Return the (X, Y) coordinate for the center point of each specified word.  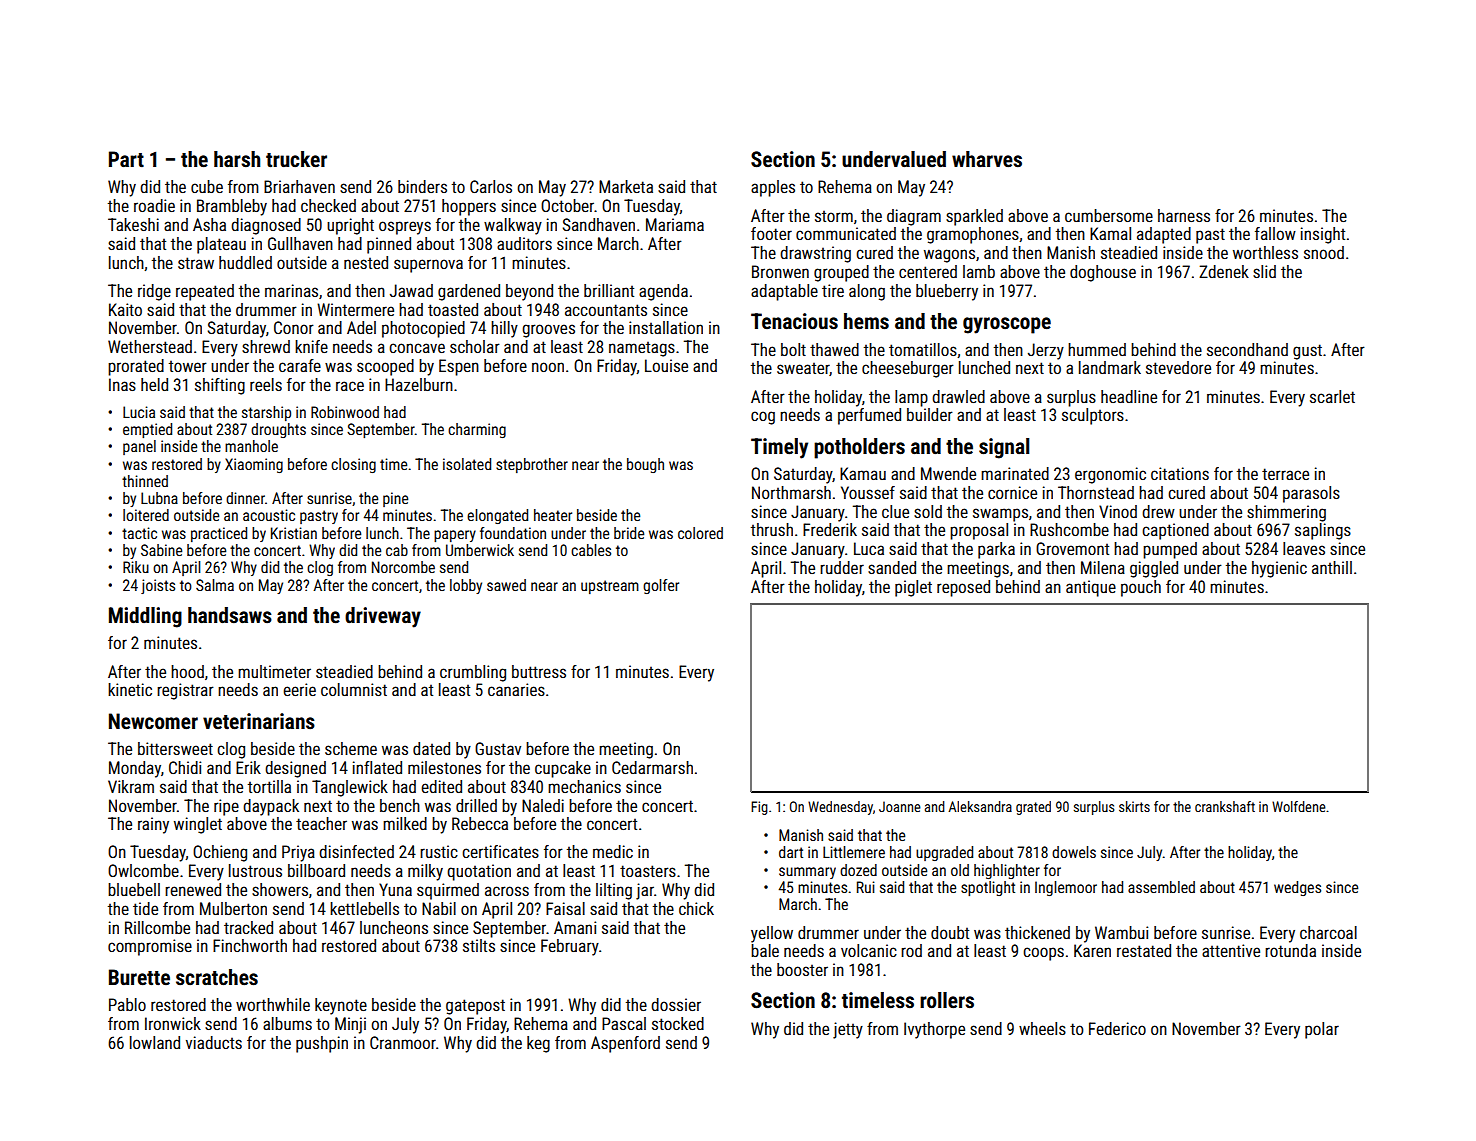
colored (700, 533)
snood (1324, 252)
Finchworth (250, 945)
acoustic (269, 515)
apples (773, 188)
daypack (271, 807)
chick (696, 908)
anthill (1332, 567)
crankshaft (1225, 806)
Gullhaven (300, 243)
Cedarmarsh (652, 767)
